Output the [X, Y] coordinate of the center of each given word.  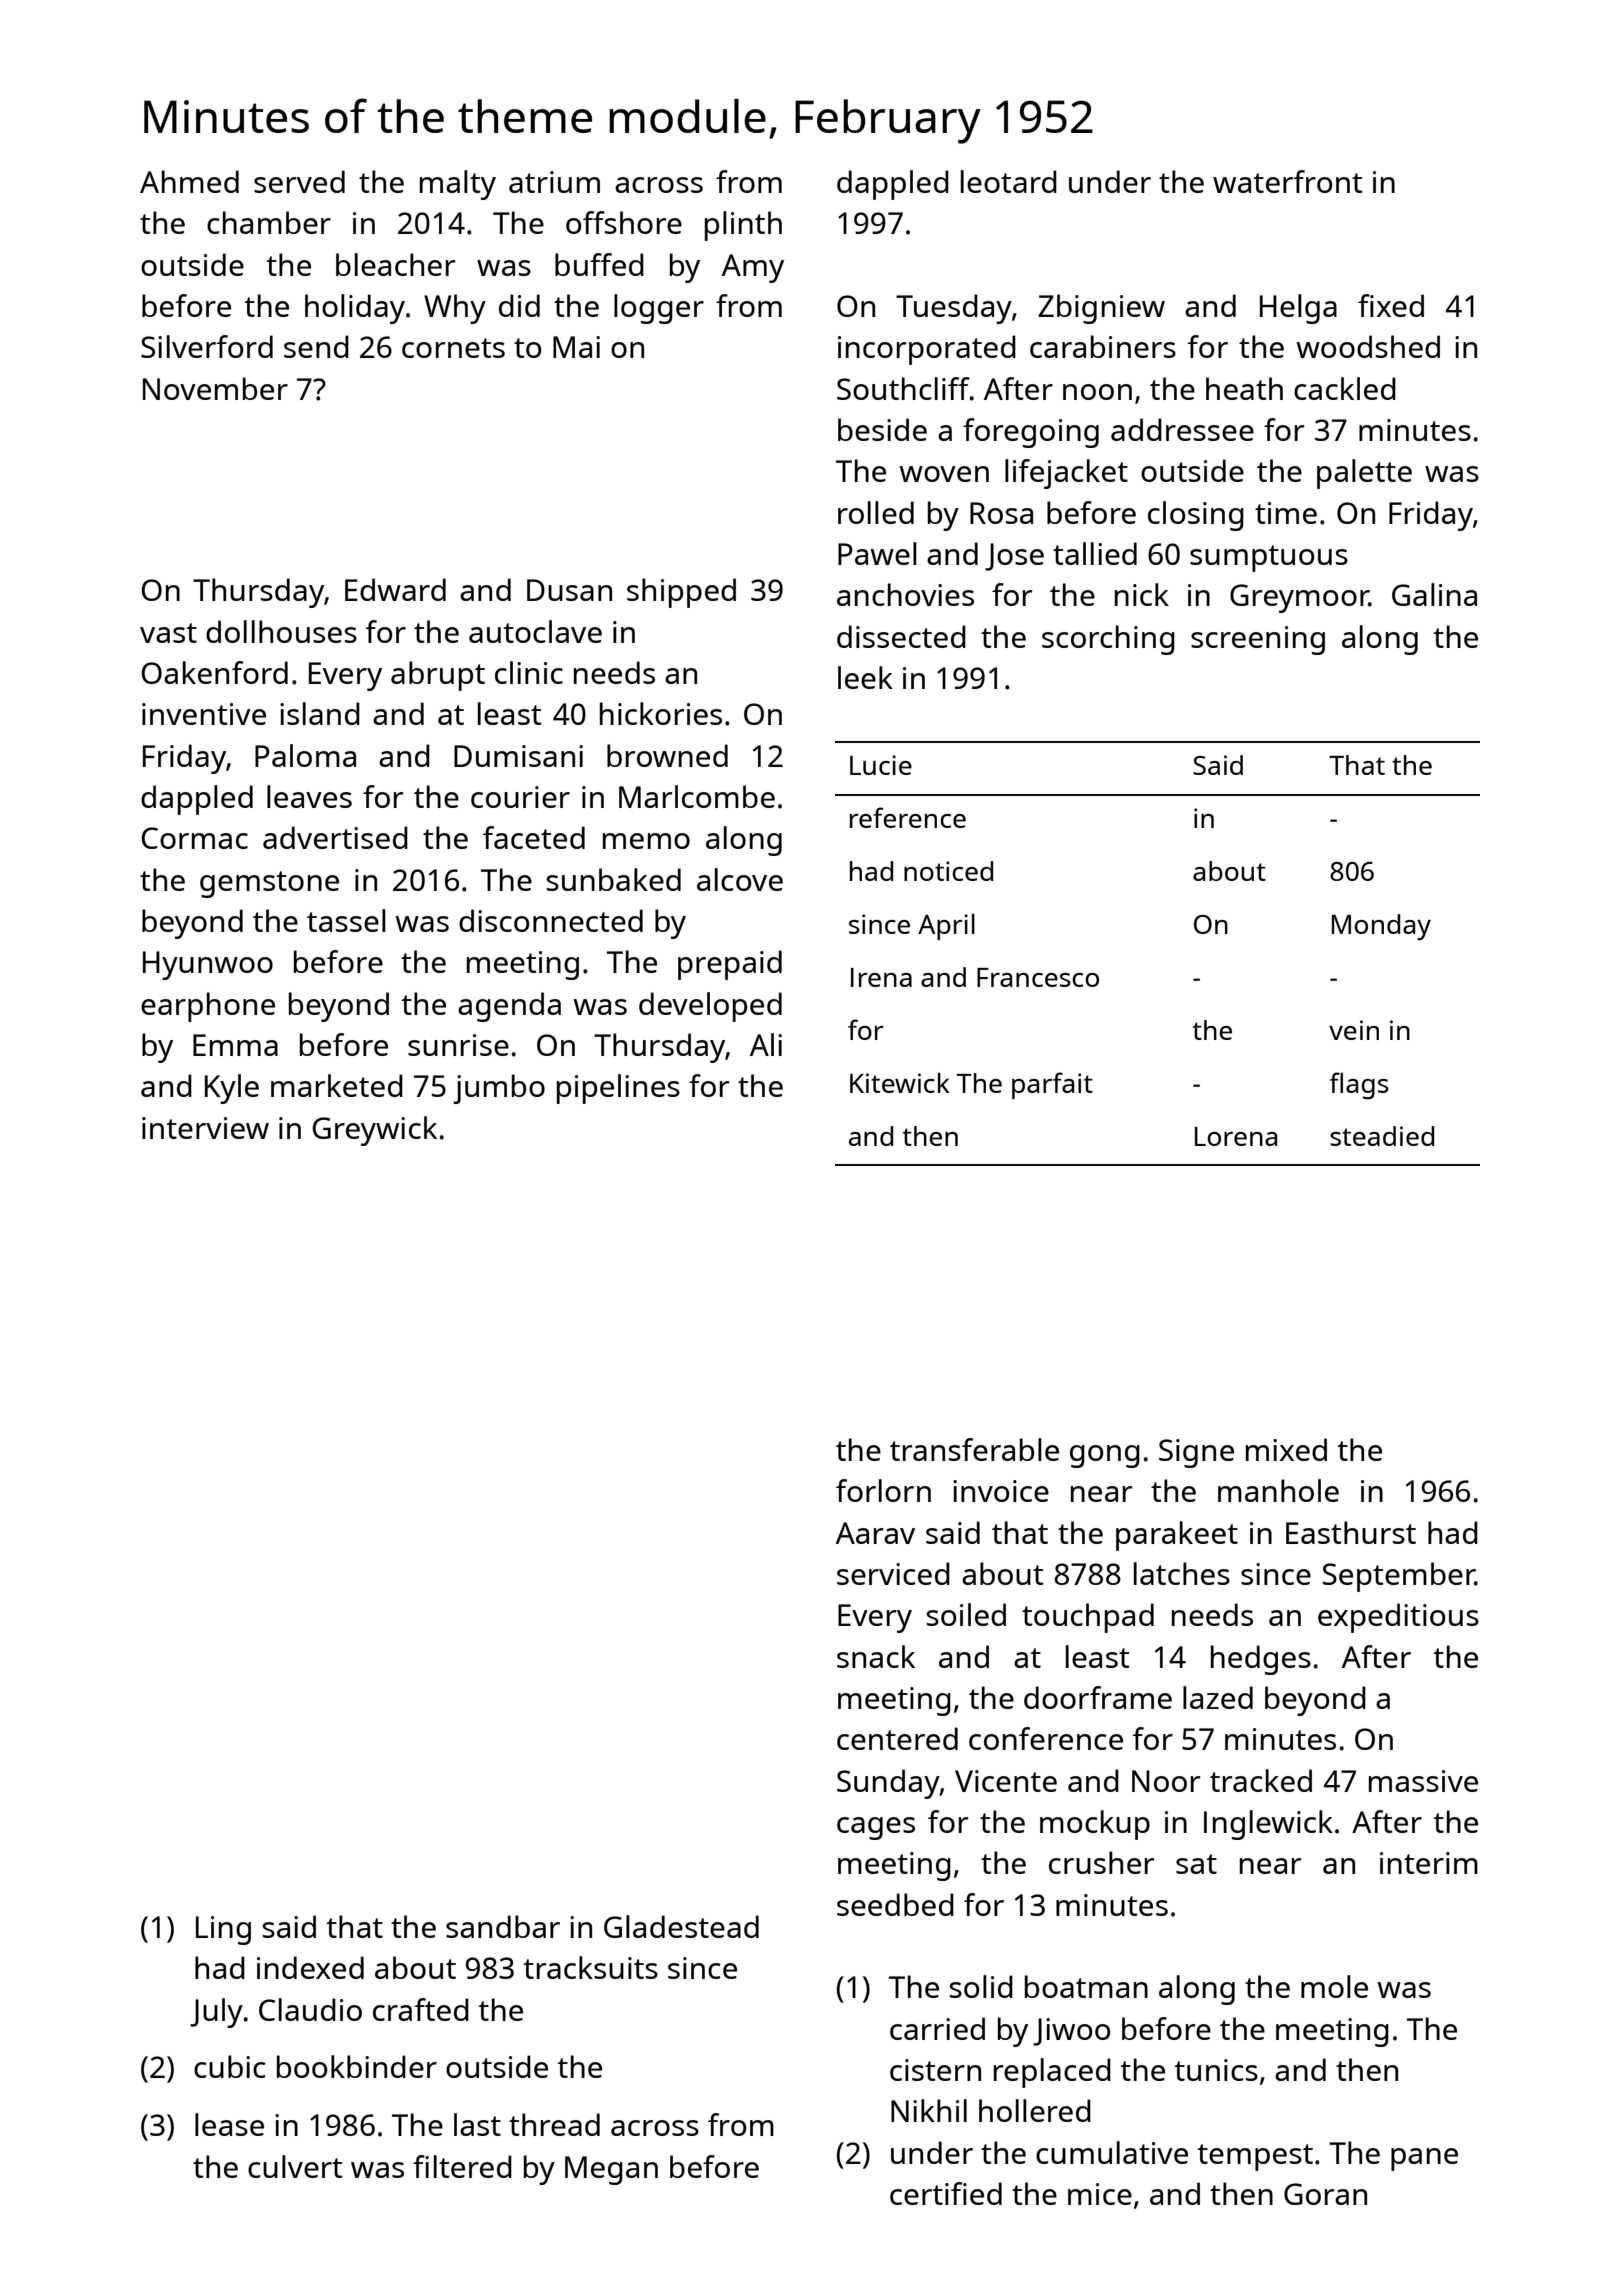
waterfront [1288, 181]
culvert [295, 2166]
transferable [974, 1449]
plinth [743, 226]
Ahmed [189, 181]
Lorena [1236, 1136]
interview [205, 1128]
